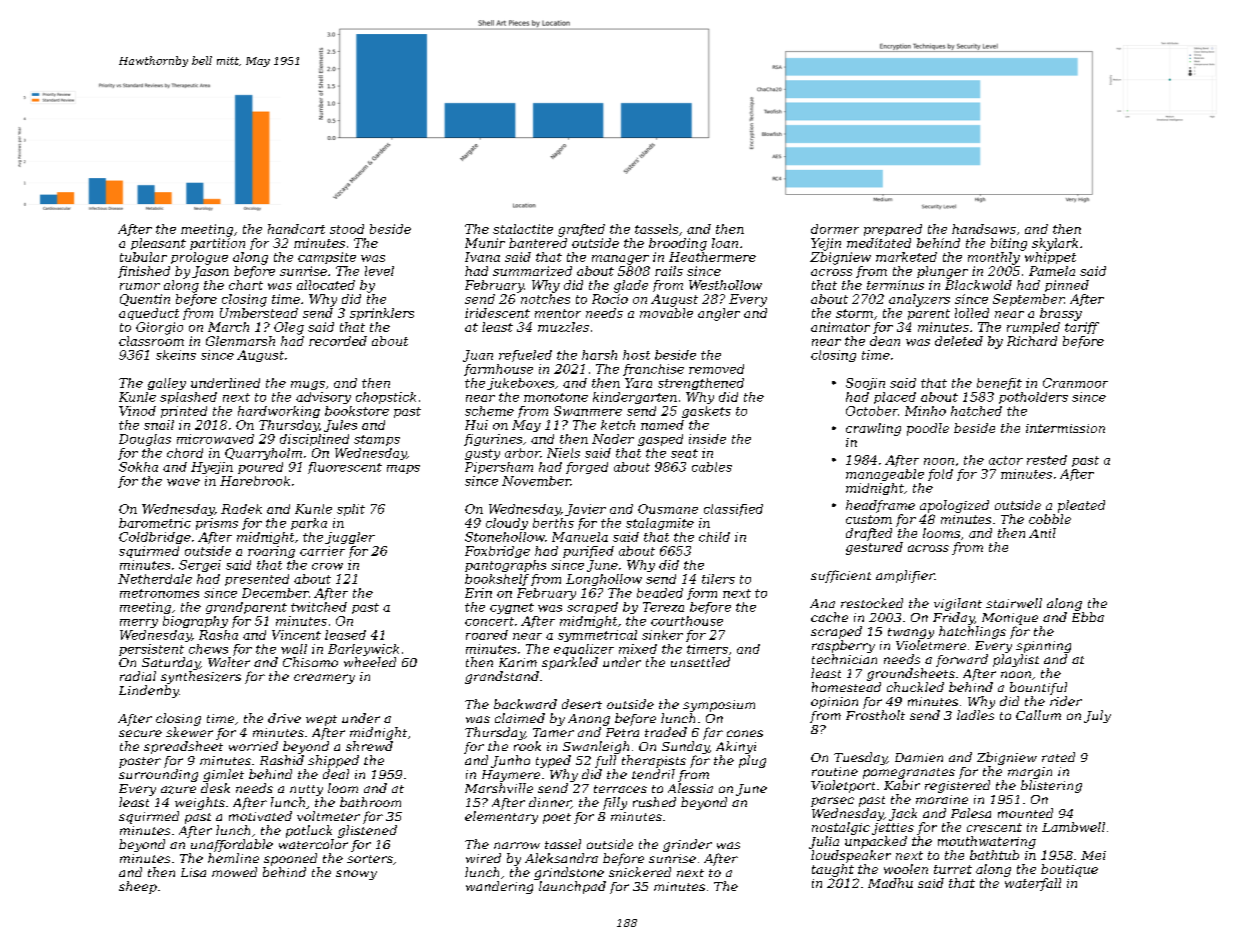 Image resolution: width=1233 pixels, height=952 pixels. I want to click on stairwell, so click(1014, 603).
